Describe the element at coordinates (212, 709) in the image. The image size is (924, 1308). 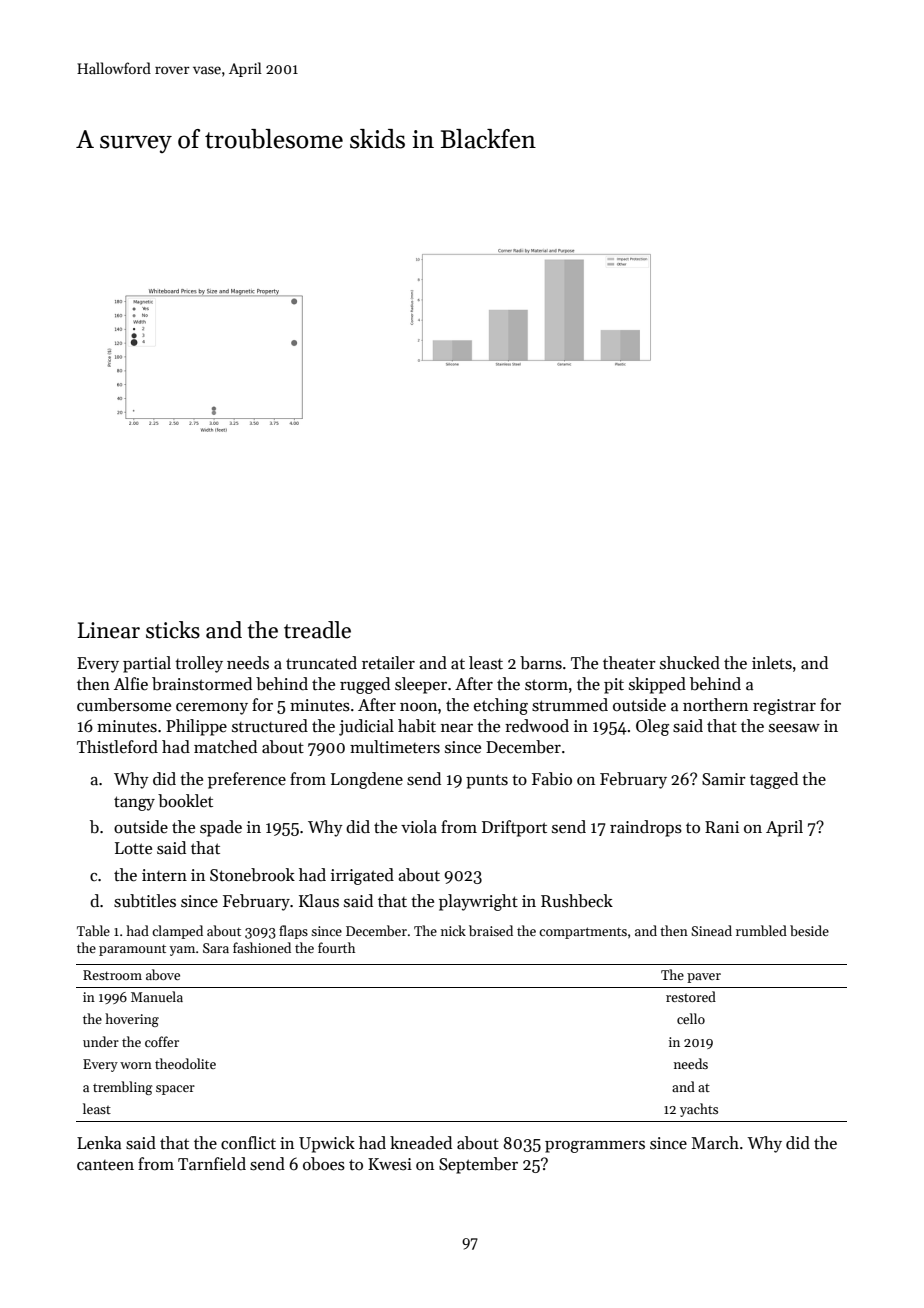
I see `ceremony` at that location.
